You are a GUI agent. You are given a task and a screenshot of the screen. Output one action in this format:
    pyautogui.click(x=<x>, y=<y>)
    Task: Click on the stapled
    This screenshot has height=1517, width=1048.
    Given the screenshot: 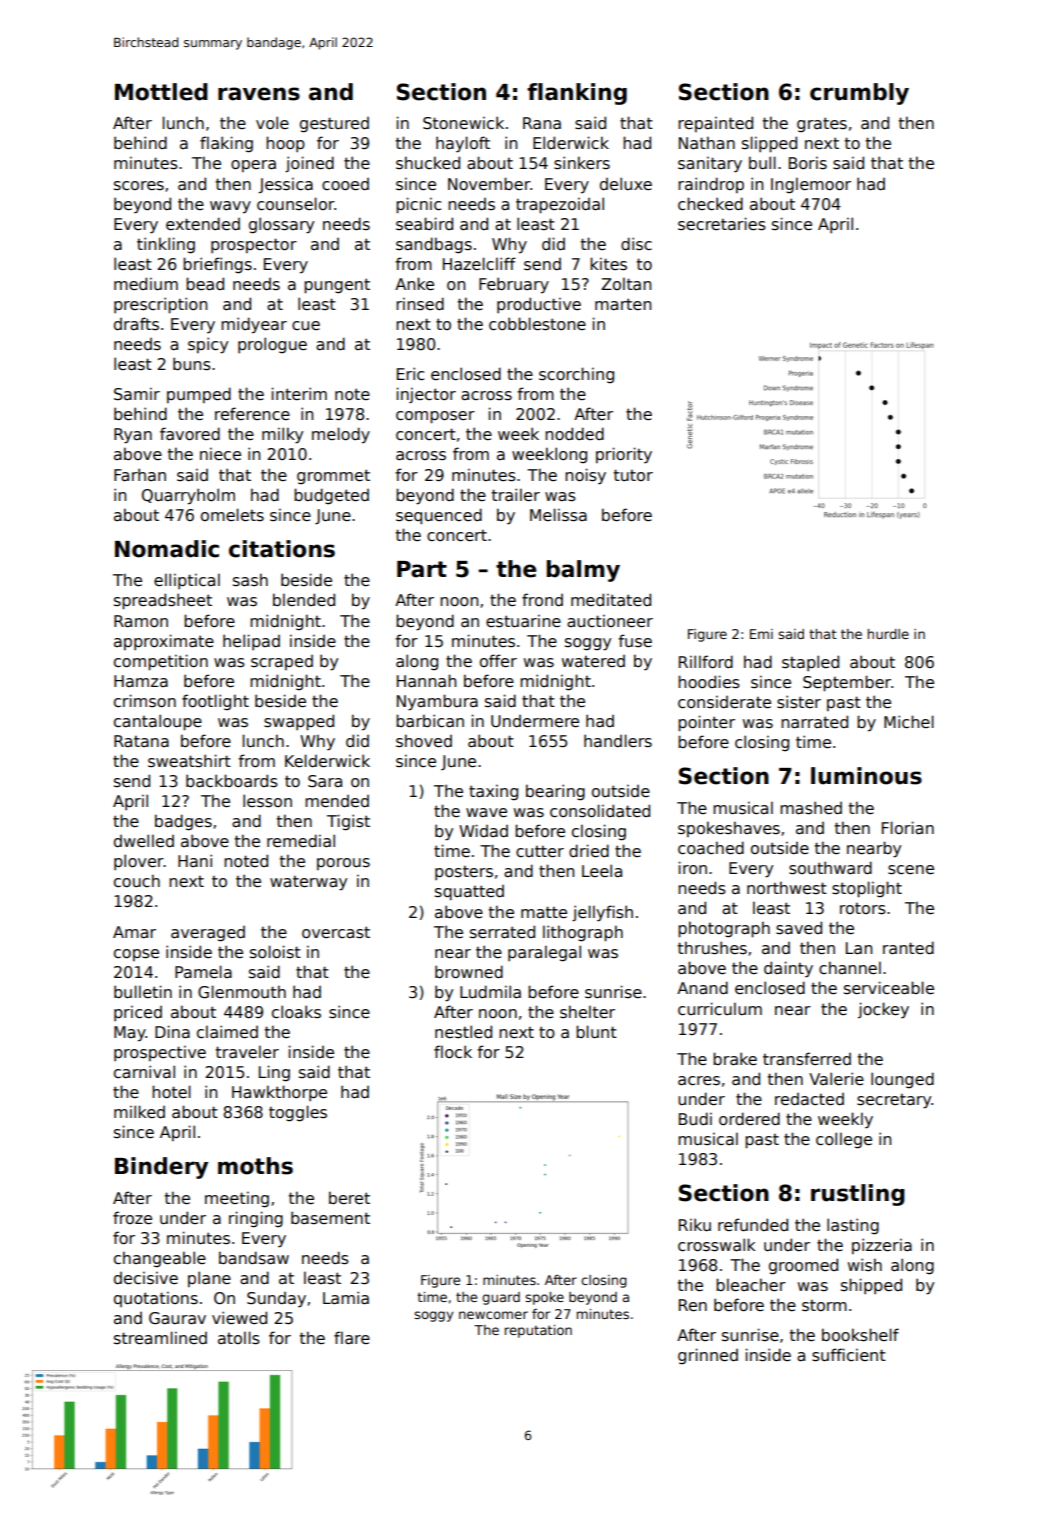 What is the action you would take?
    pyautogui.click(x=810, y=663)
